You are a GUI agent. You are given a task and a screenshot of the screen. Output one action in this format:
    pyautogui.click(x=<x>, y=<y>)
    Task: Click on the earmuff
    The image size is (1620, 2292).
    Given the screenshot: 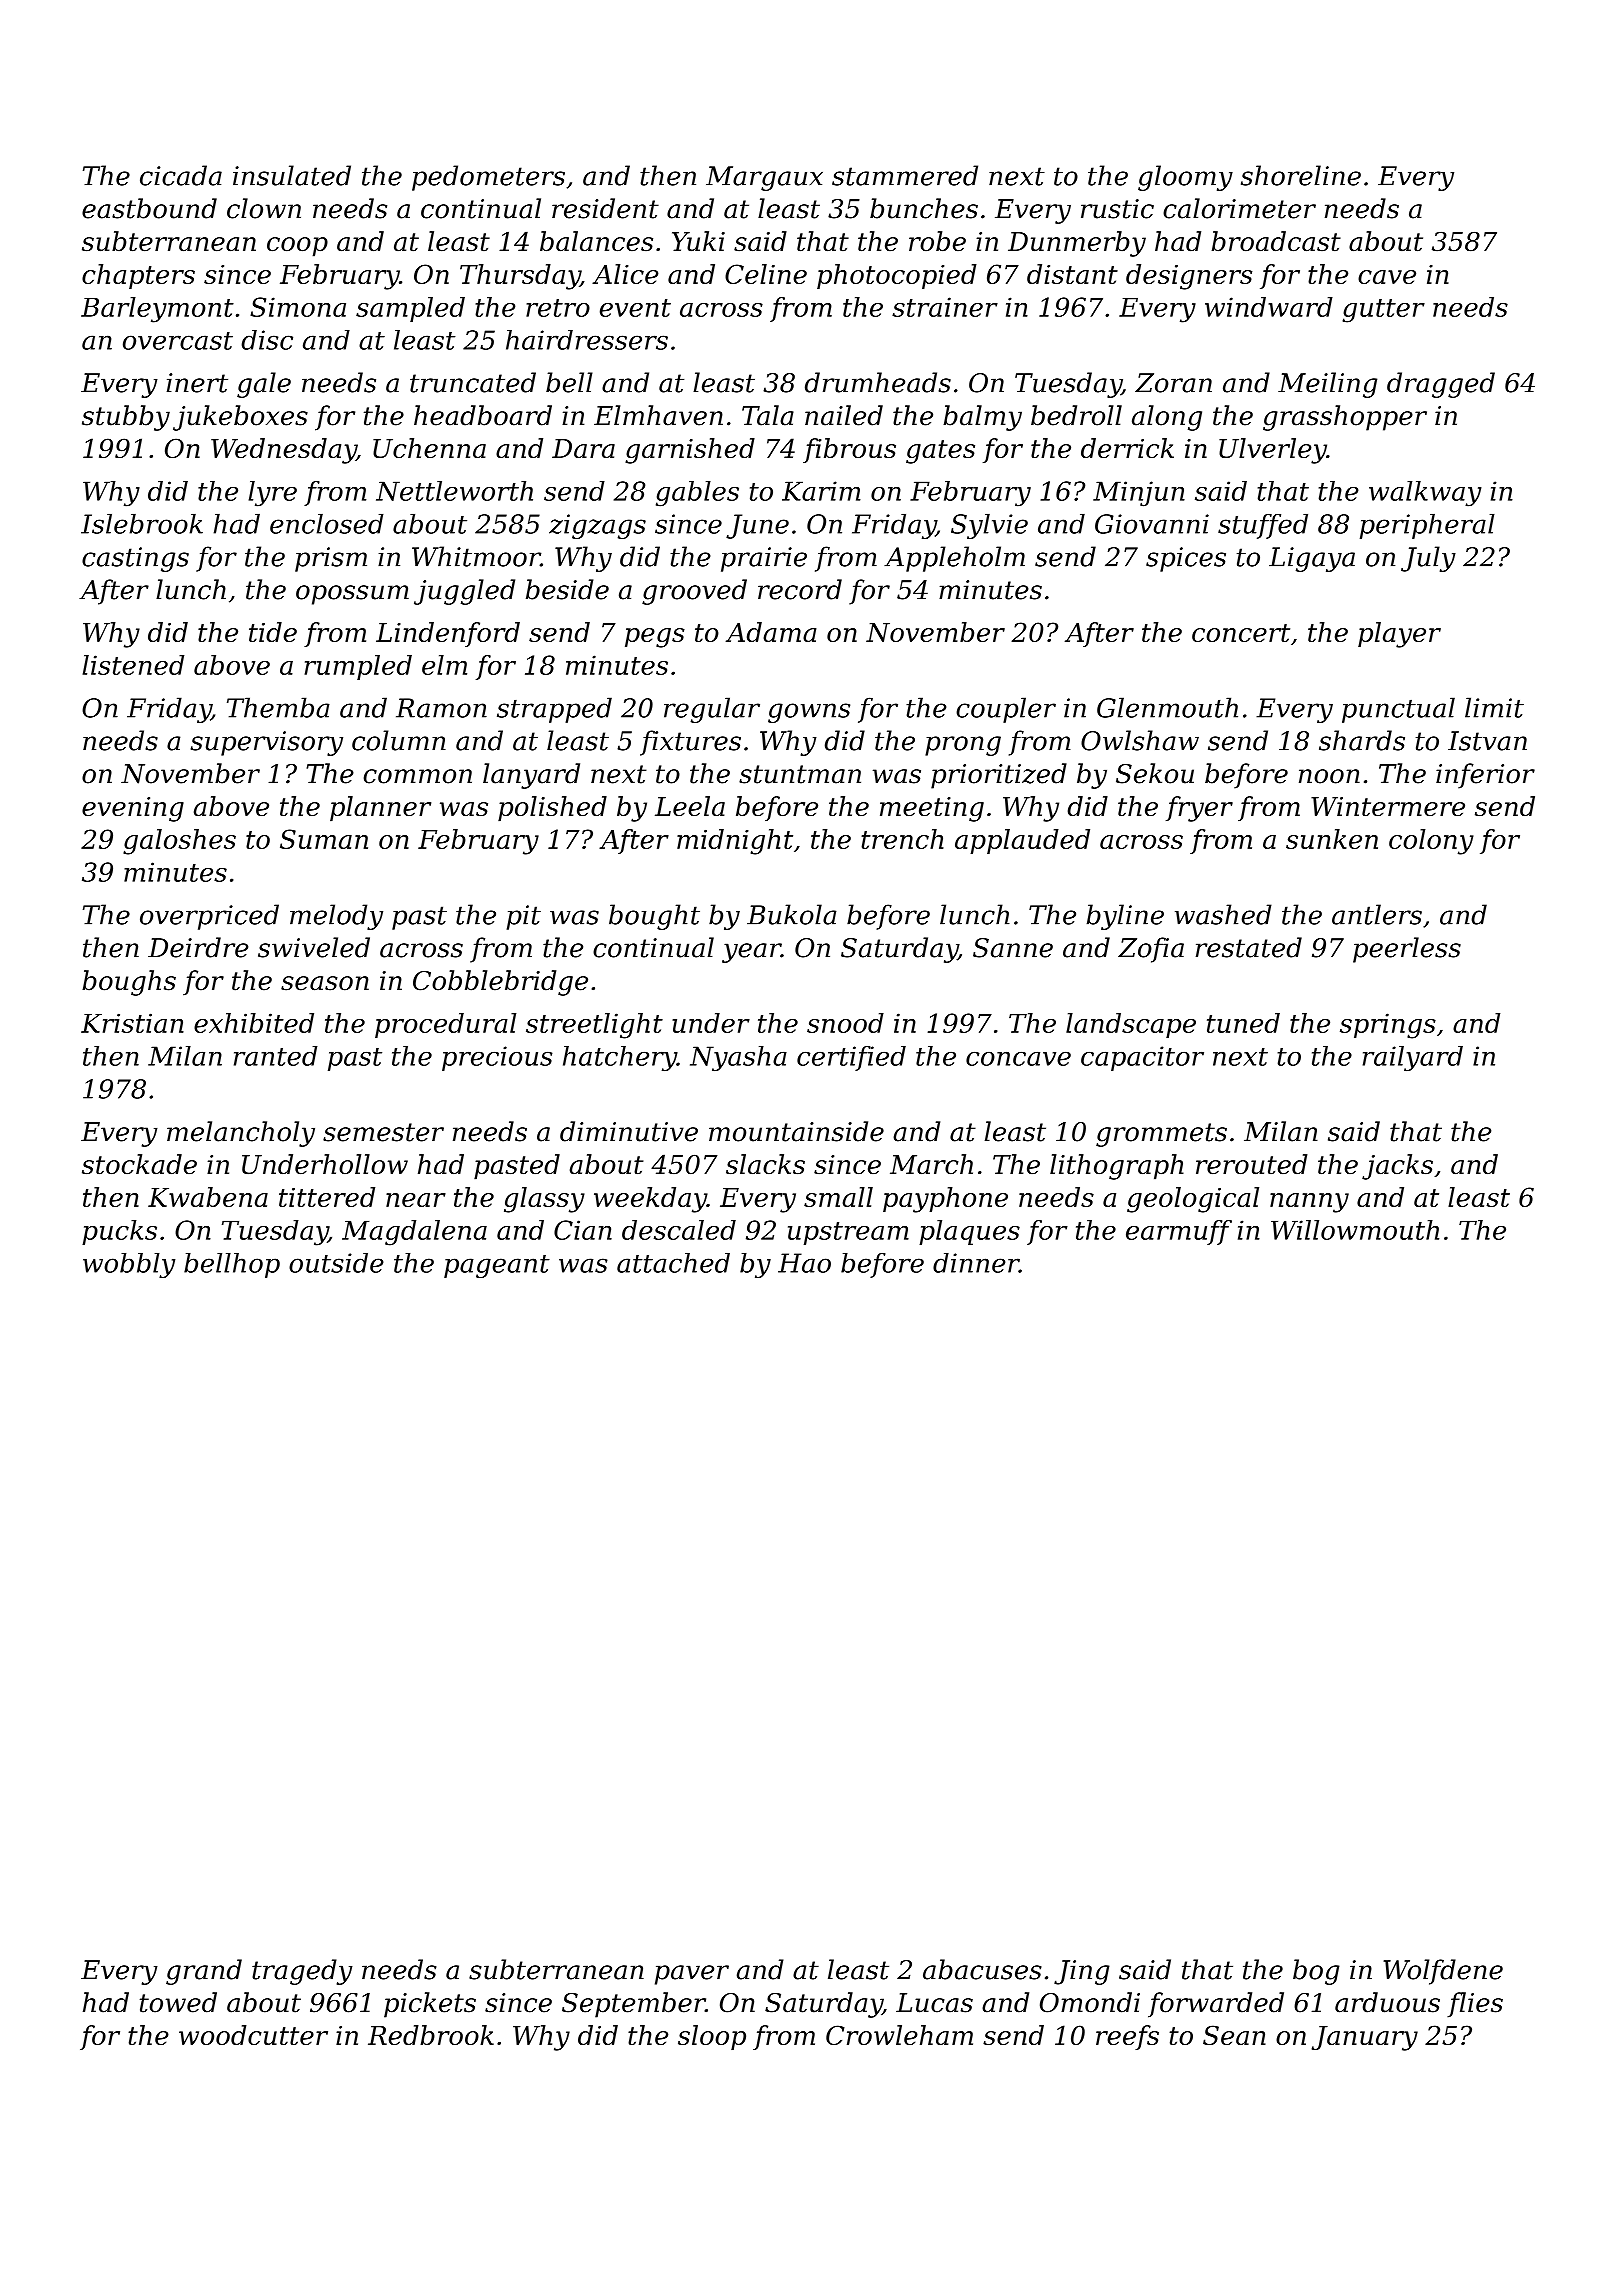 What is the action you would take?
    pyautogui.click(x=1179, y=1232)
